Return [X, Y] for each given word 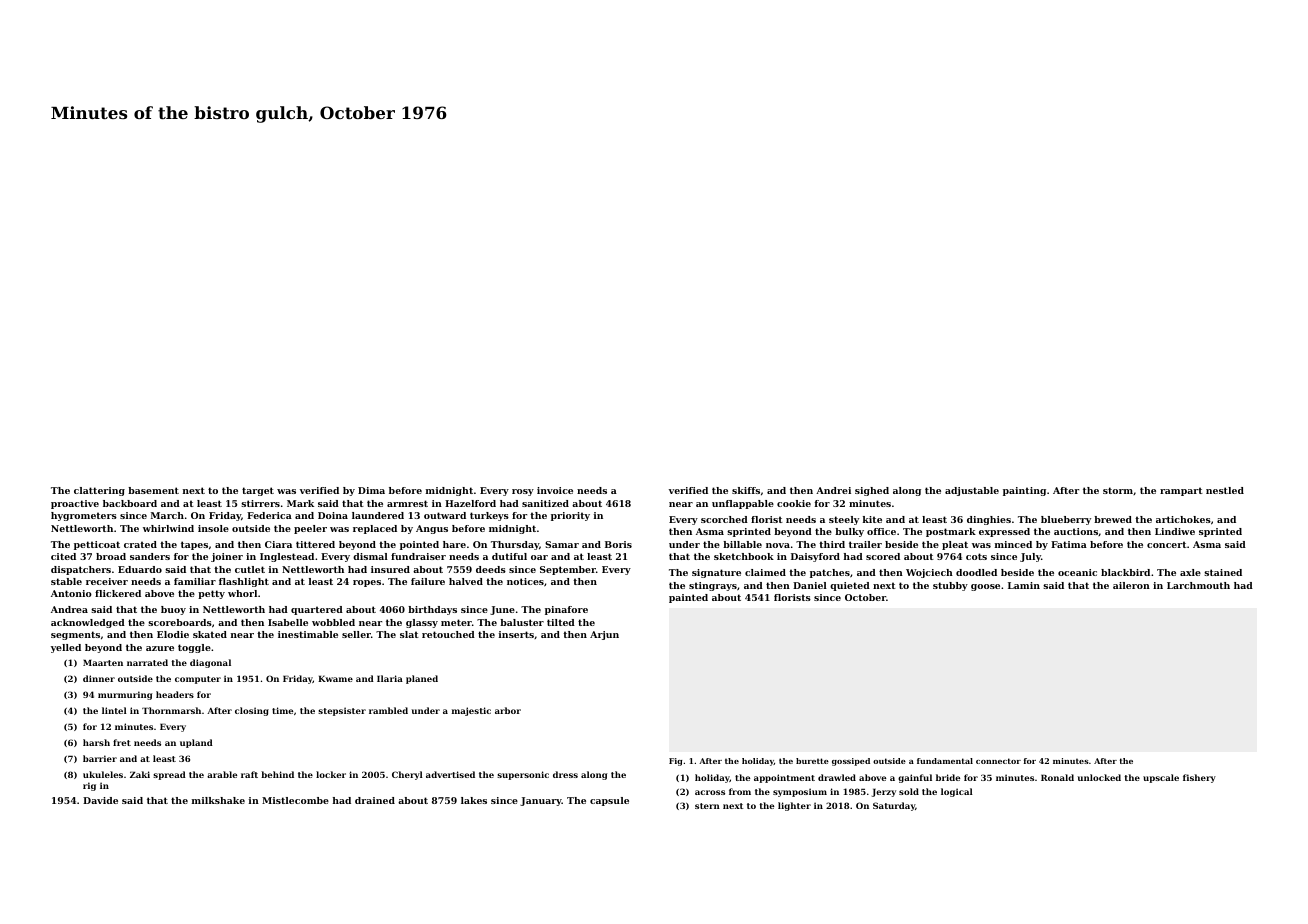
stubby [950, 586]
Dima [371, 490]
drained [375, 800]
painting [1024, 491]
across [710, 792]
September [568, 570]
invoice [555, 490]
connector [998, 761]
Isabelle [288, 622]
